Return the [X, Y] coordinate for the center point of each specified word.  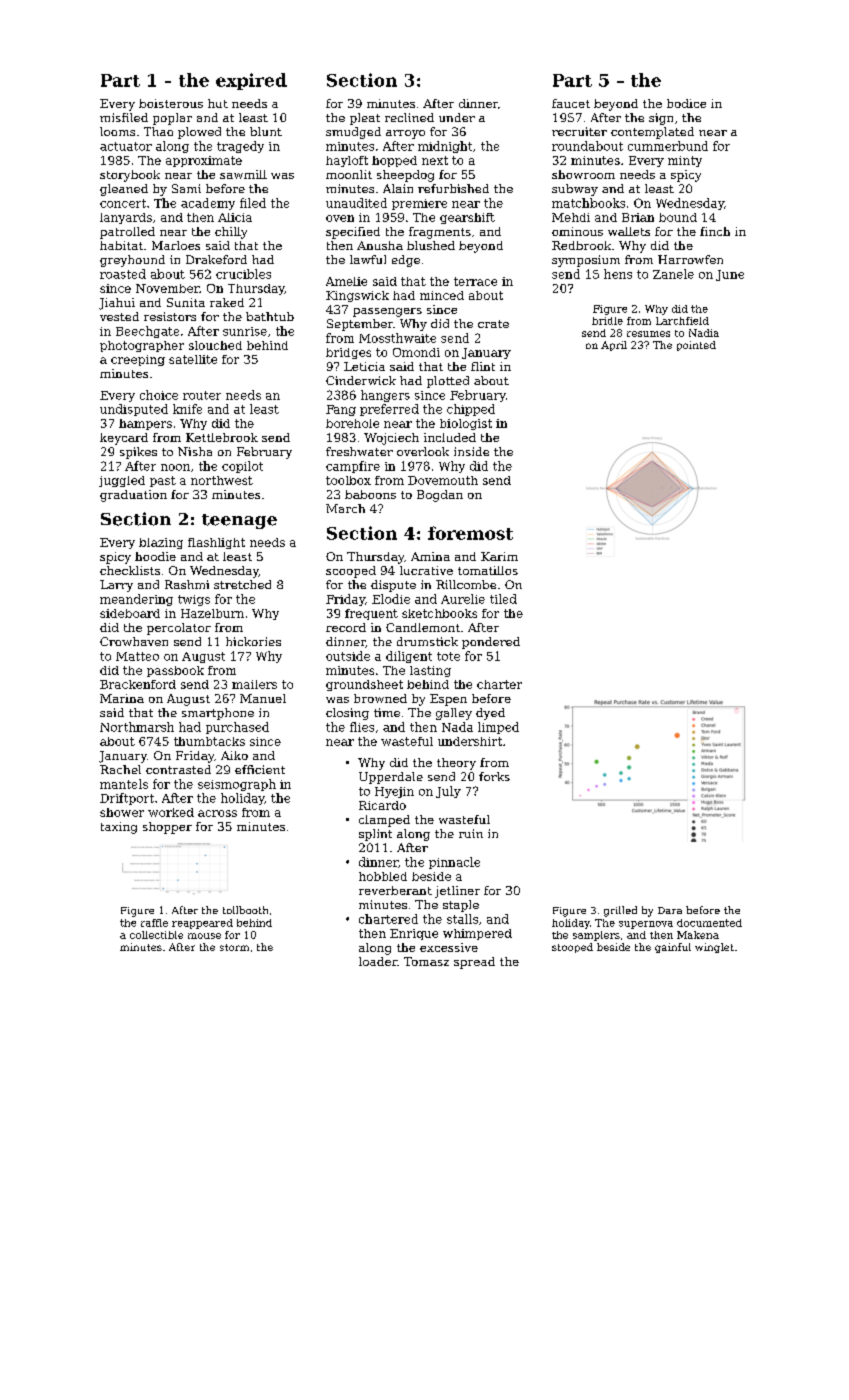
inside [471, 451]
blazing [161, 543]
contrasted [178, 769]
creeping [138, 360]
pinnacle [454, 863]
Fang [341, 410]
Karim [499, 556]
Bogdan [440, 496]
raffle [154, 923]
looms [117, 131]
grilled [620, 911]
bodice [686, 103]
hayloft [347, 161]
